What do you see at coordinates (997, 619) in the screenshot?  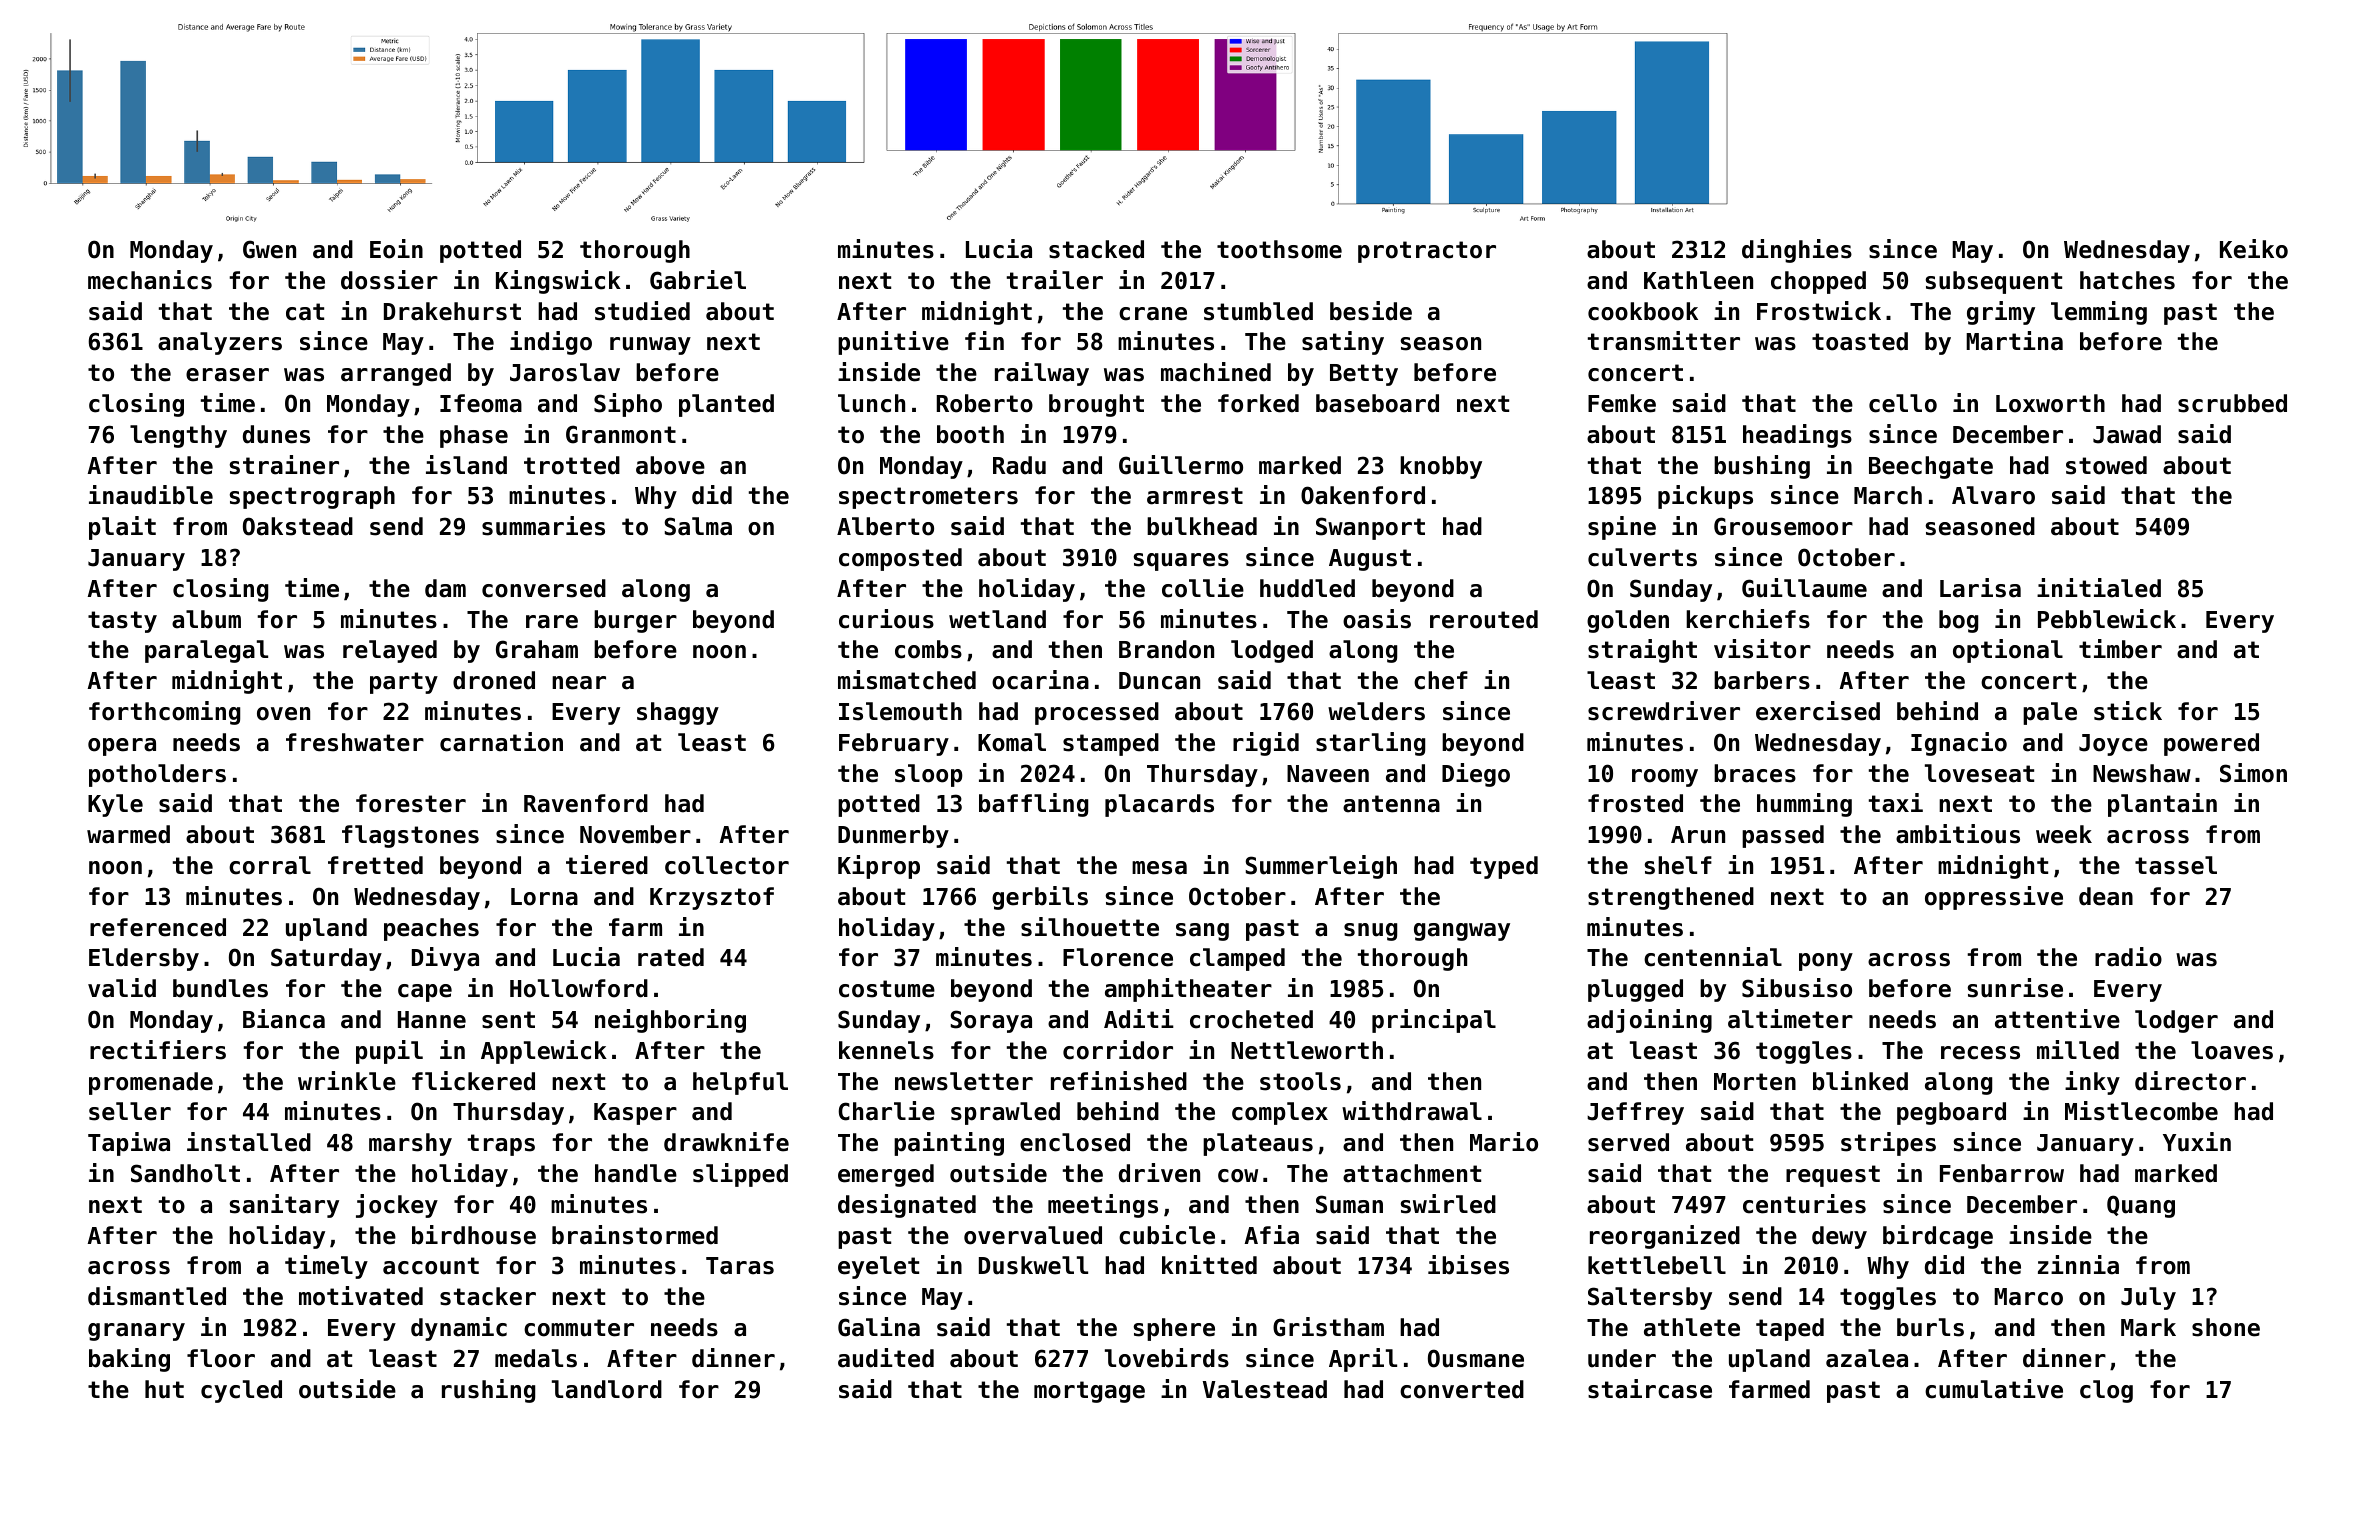 I see `wetland` at bounding box center [997, 619].
